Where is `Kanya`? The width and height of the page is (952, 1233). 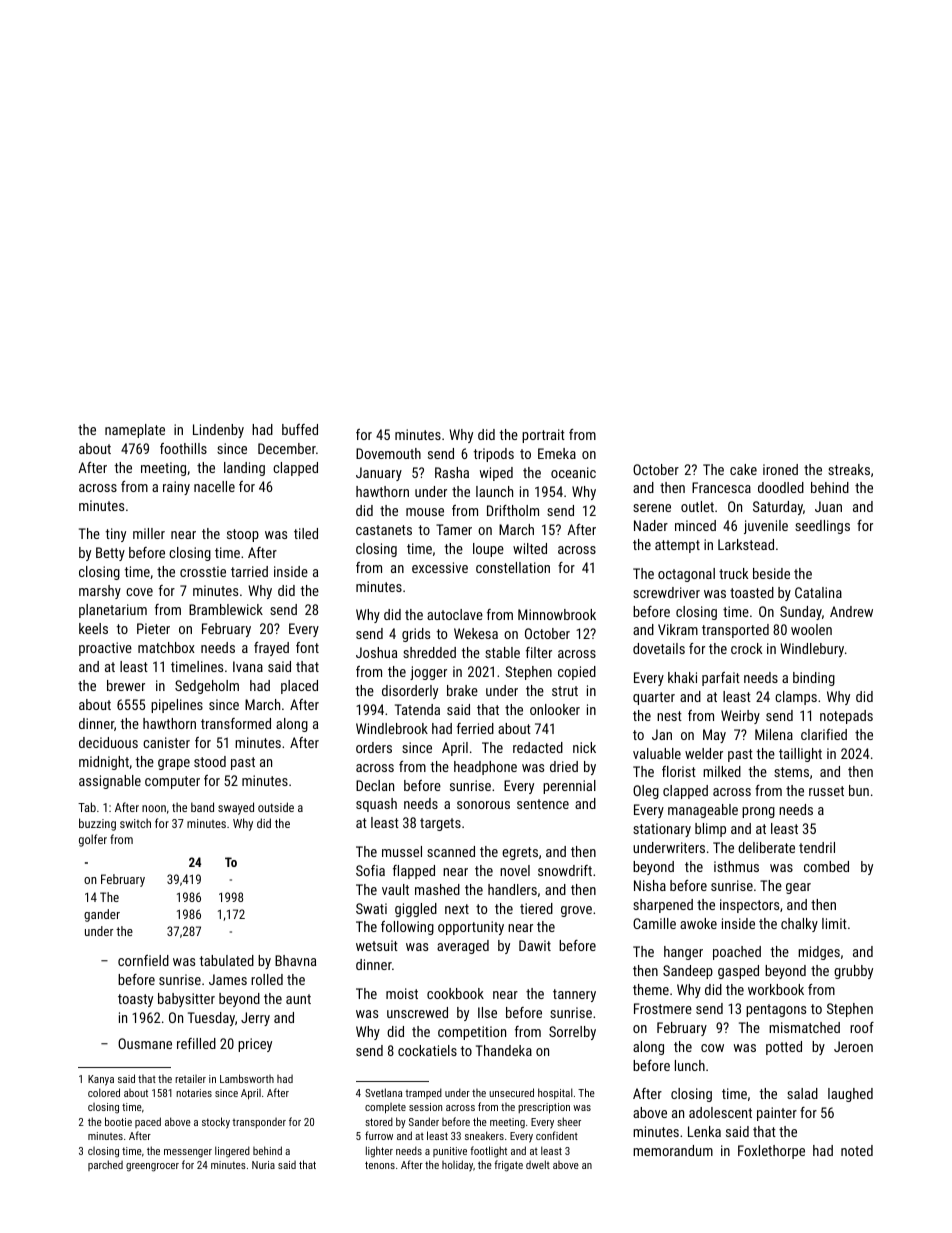
Kanya is located at coordinates (101, 1080).
